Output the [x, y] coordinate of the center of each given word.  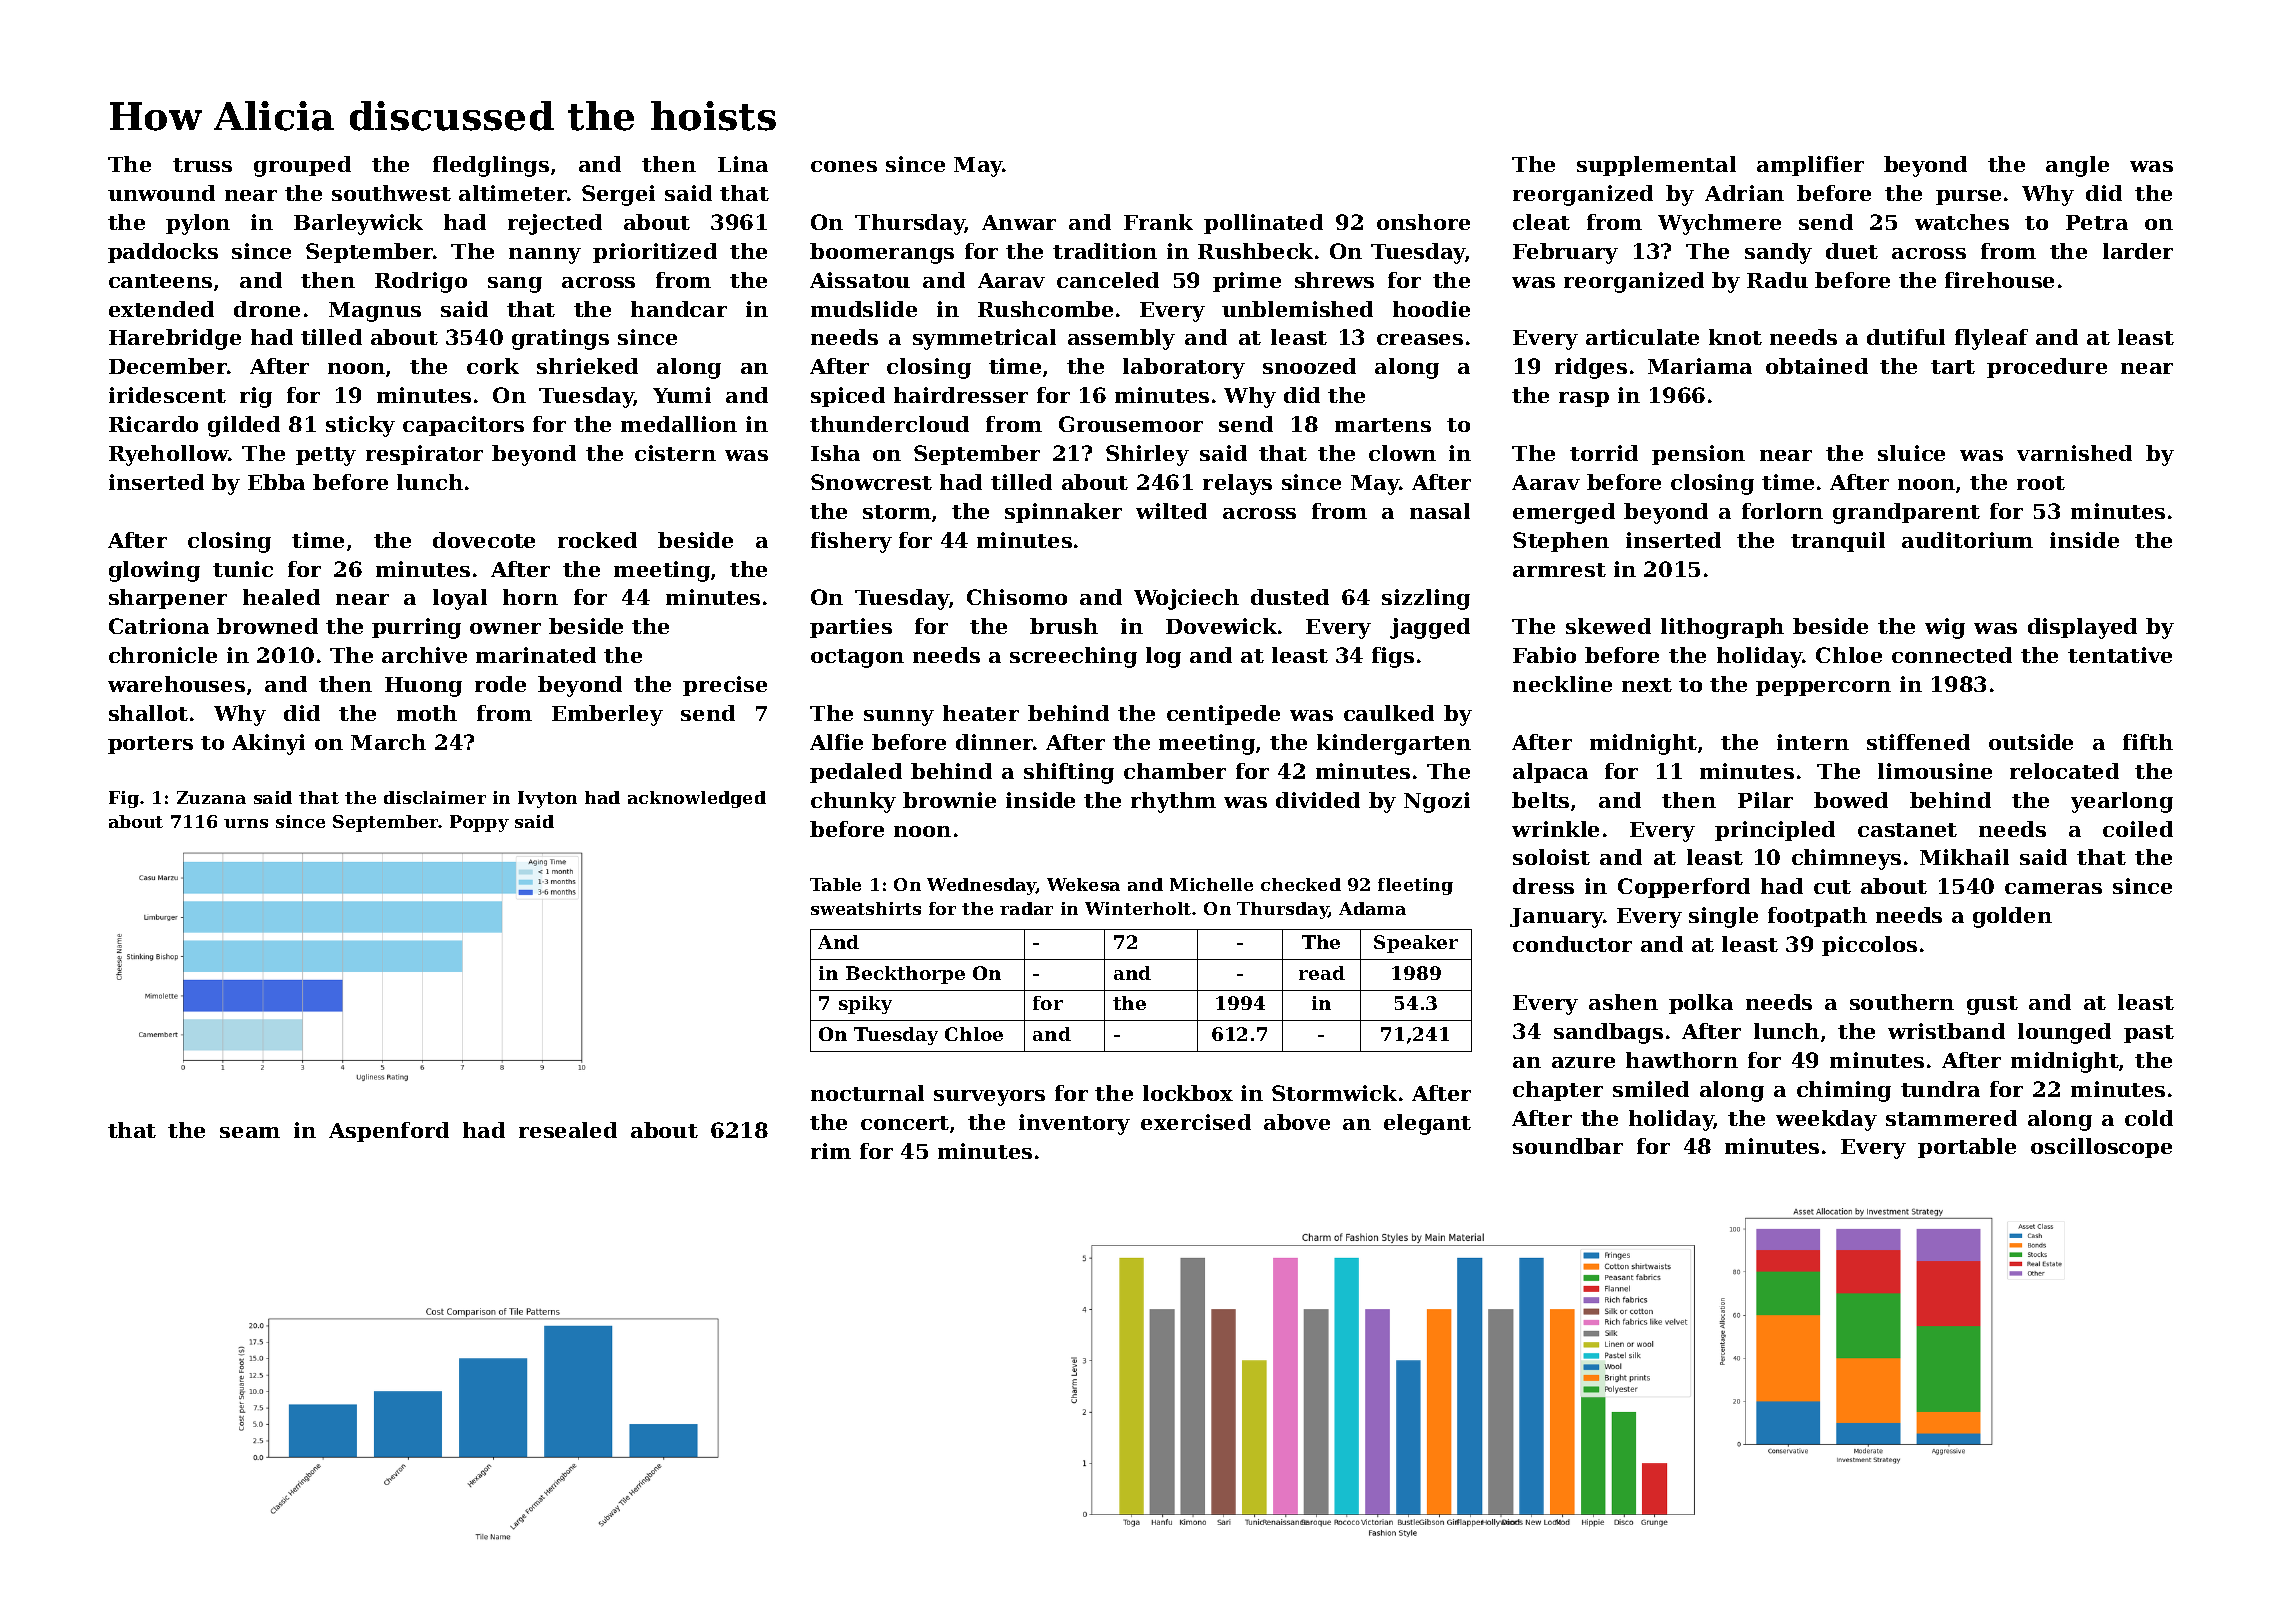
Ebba [276, 482]
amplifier [1810, 166]
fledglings [491, 166]
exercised [1196, 1122]
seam [250, 1132]
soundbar [1568, 1146]
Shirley [1147, 455]
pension [1698, 455]
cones [844, 166]
